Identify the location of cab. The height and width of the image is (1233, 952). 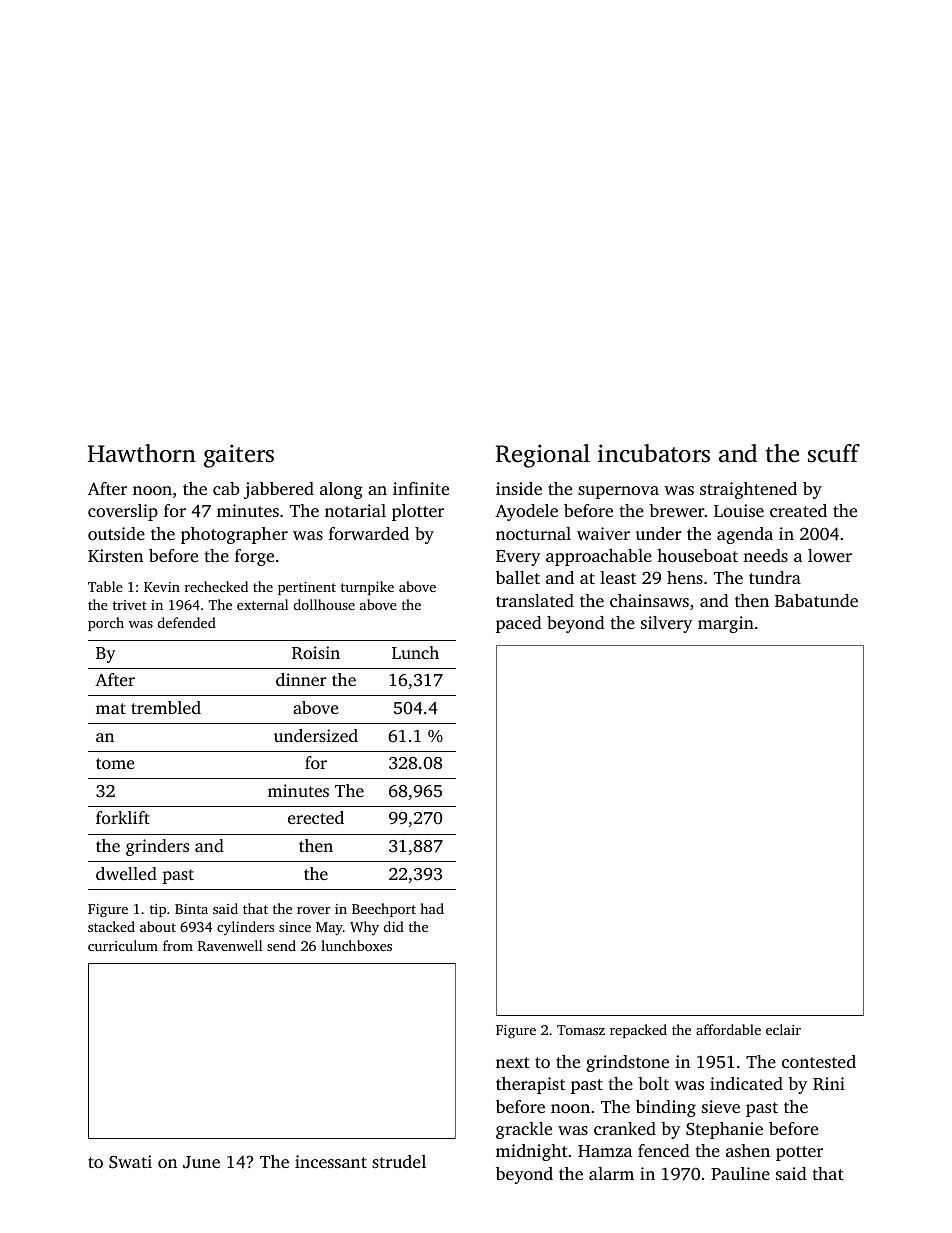
(226, 488).
